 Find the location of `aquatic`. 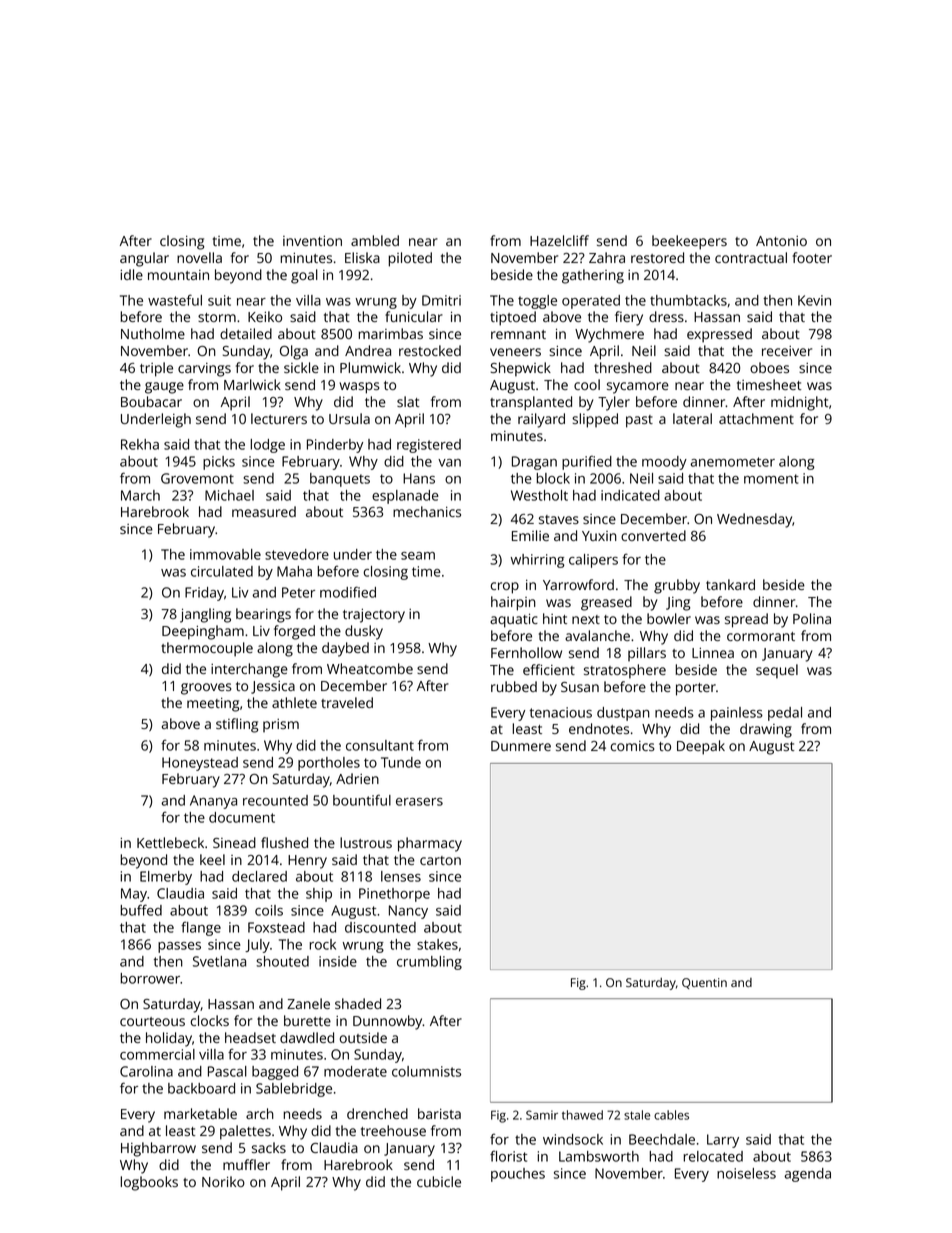

aquatic is located at coordinates (514, 621).
